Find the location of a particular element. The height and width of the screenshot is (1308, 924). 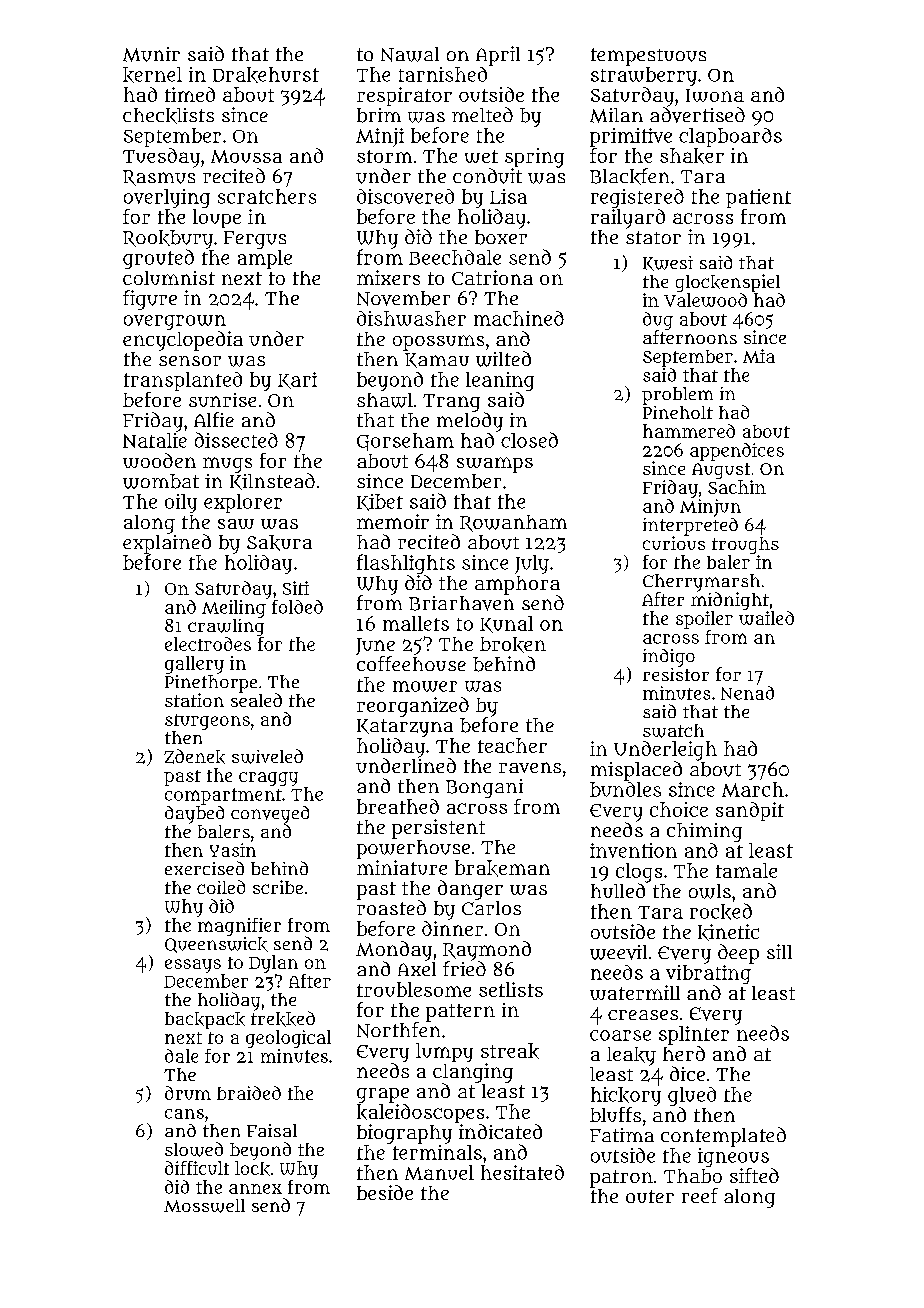

Zdenek is located at coordinates (194, 756).
